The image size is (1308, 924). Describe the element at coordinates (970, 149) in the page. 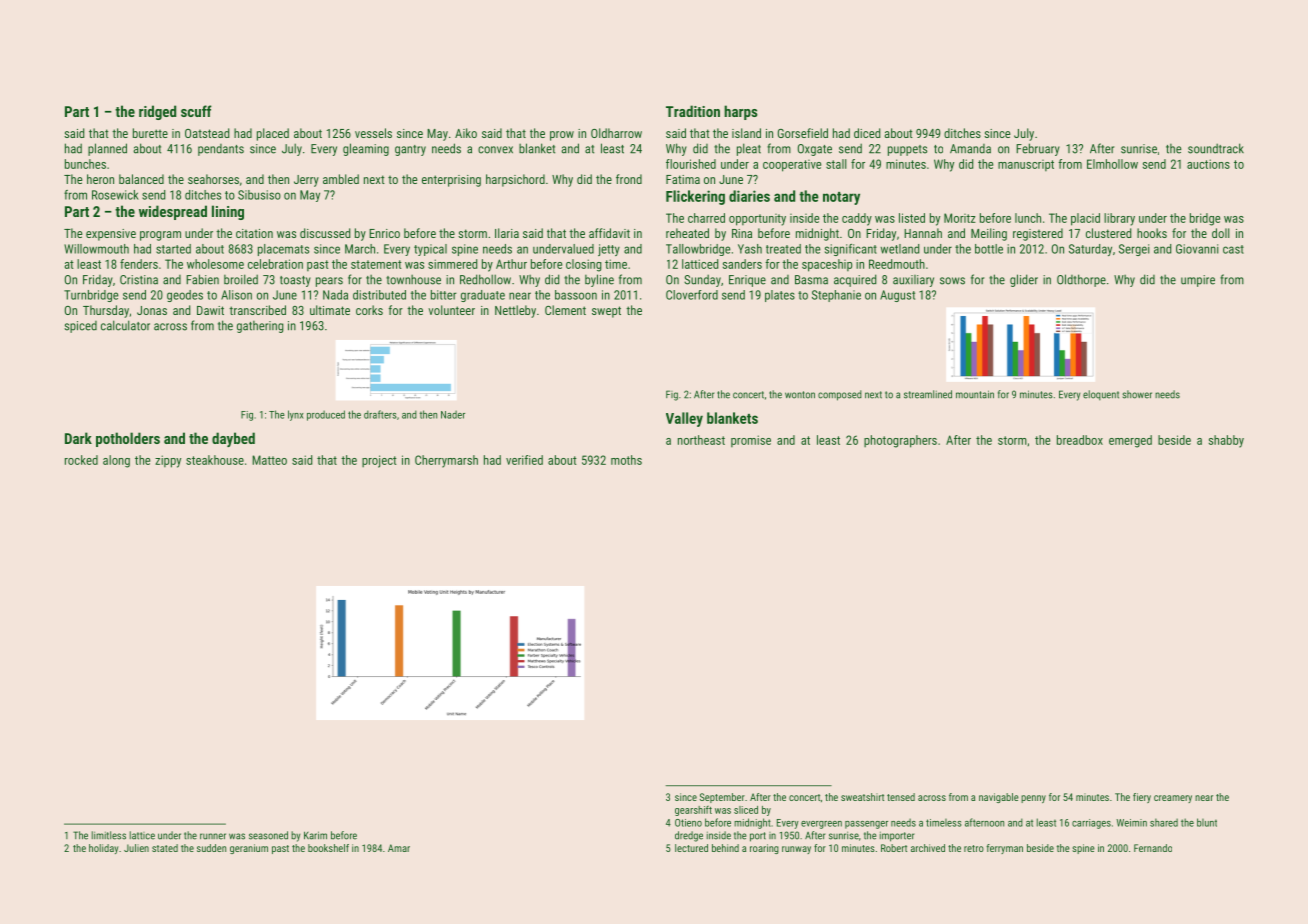

I see `Amanda` at that location.
